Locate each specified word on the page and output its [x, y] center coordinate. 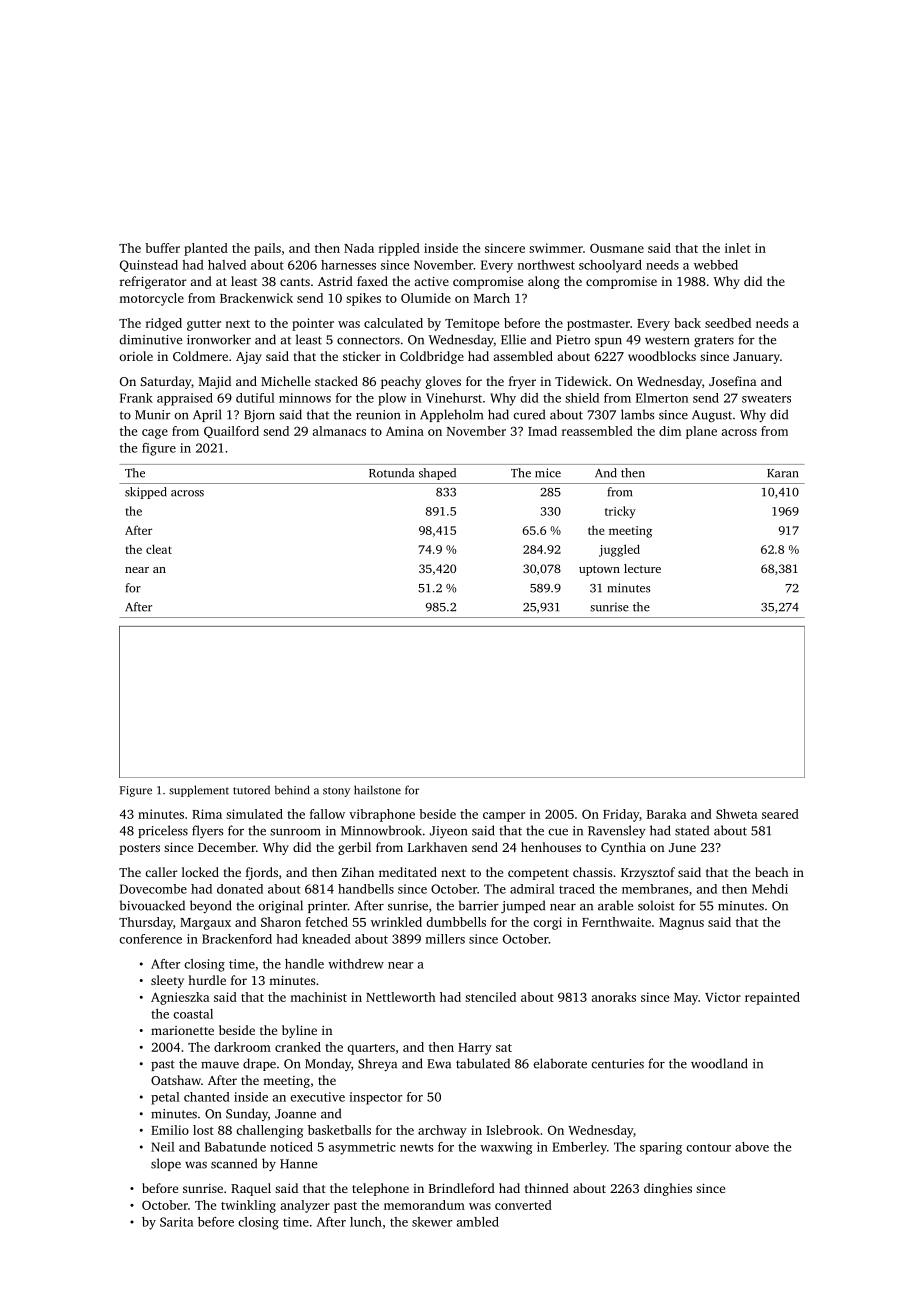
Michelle [286, 381]
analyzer [305, 1206]
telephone [380, 1189]
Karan [782, 473]
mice [548, 473]
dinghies [668, 1189]
